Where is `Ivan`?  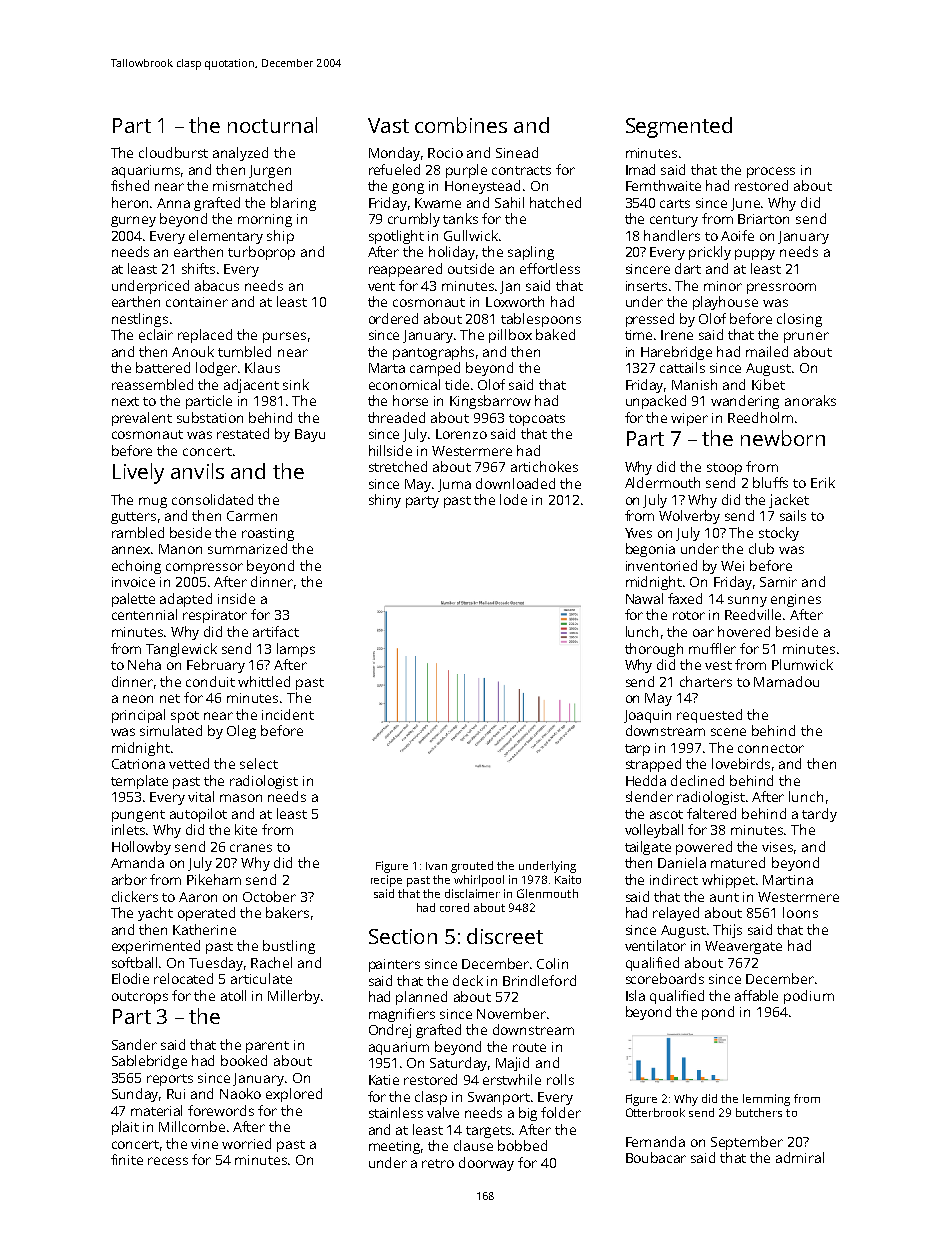
Ivan is located at coordinates (436, 866).
